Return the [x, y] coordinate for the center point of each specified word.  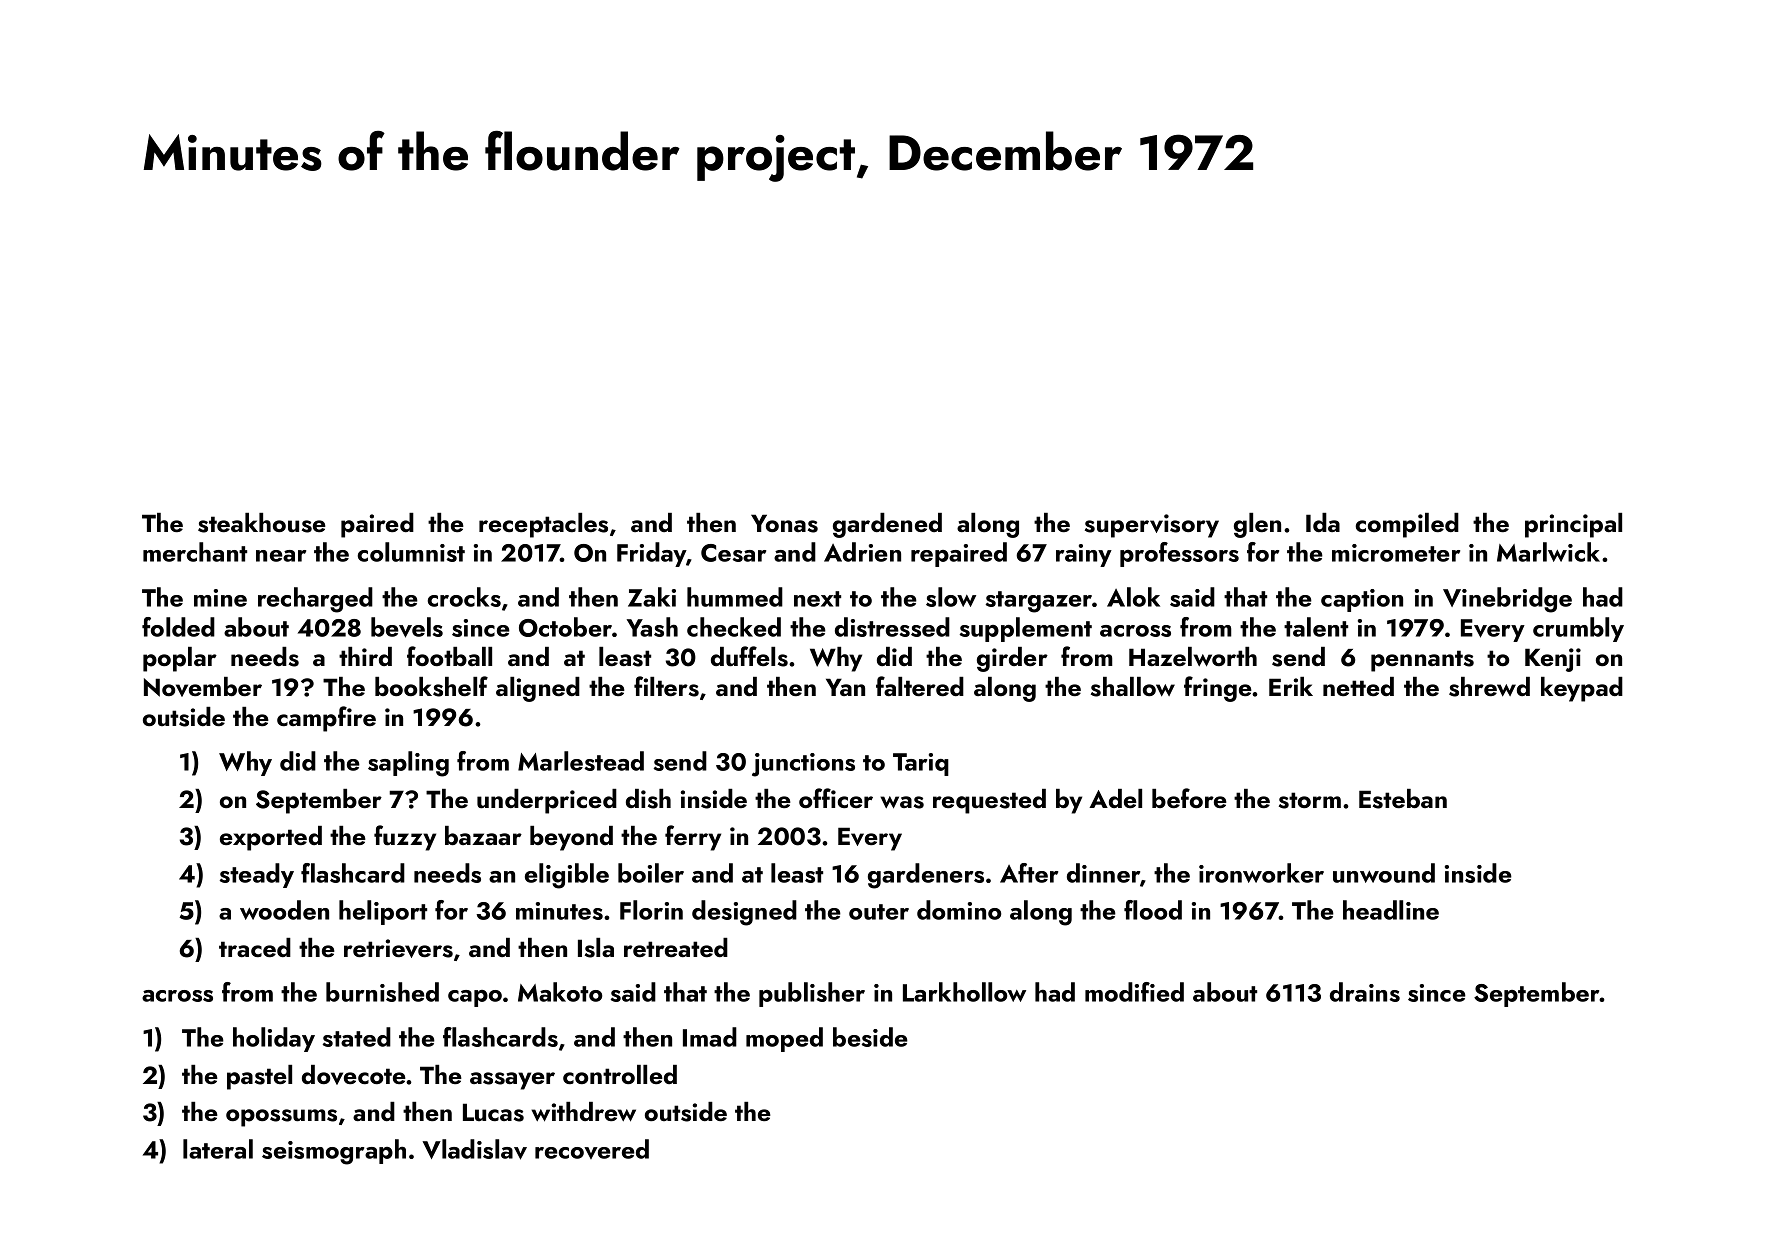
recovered [592, 1149]
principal [1573, 525]
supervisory [1152, 526]
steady [257, 875]
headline [1391, 910]
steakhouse [262, 523]
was [902, 802]
